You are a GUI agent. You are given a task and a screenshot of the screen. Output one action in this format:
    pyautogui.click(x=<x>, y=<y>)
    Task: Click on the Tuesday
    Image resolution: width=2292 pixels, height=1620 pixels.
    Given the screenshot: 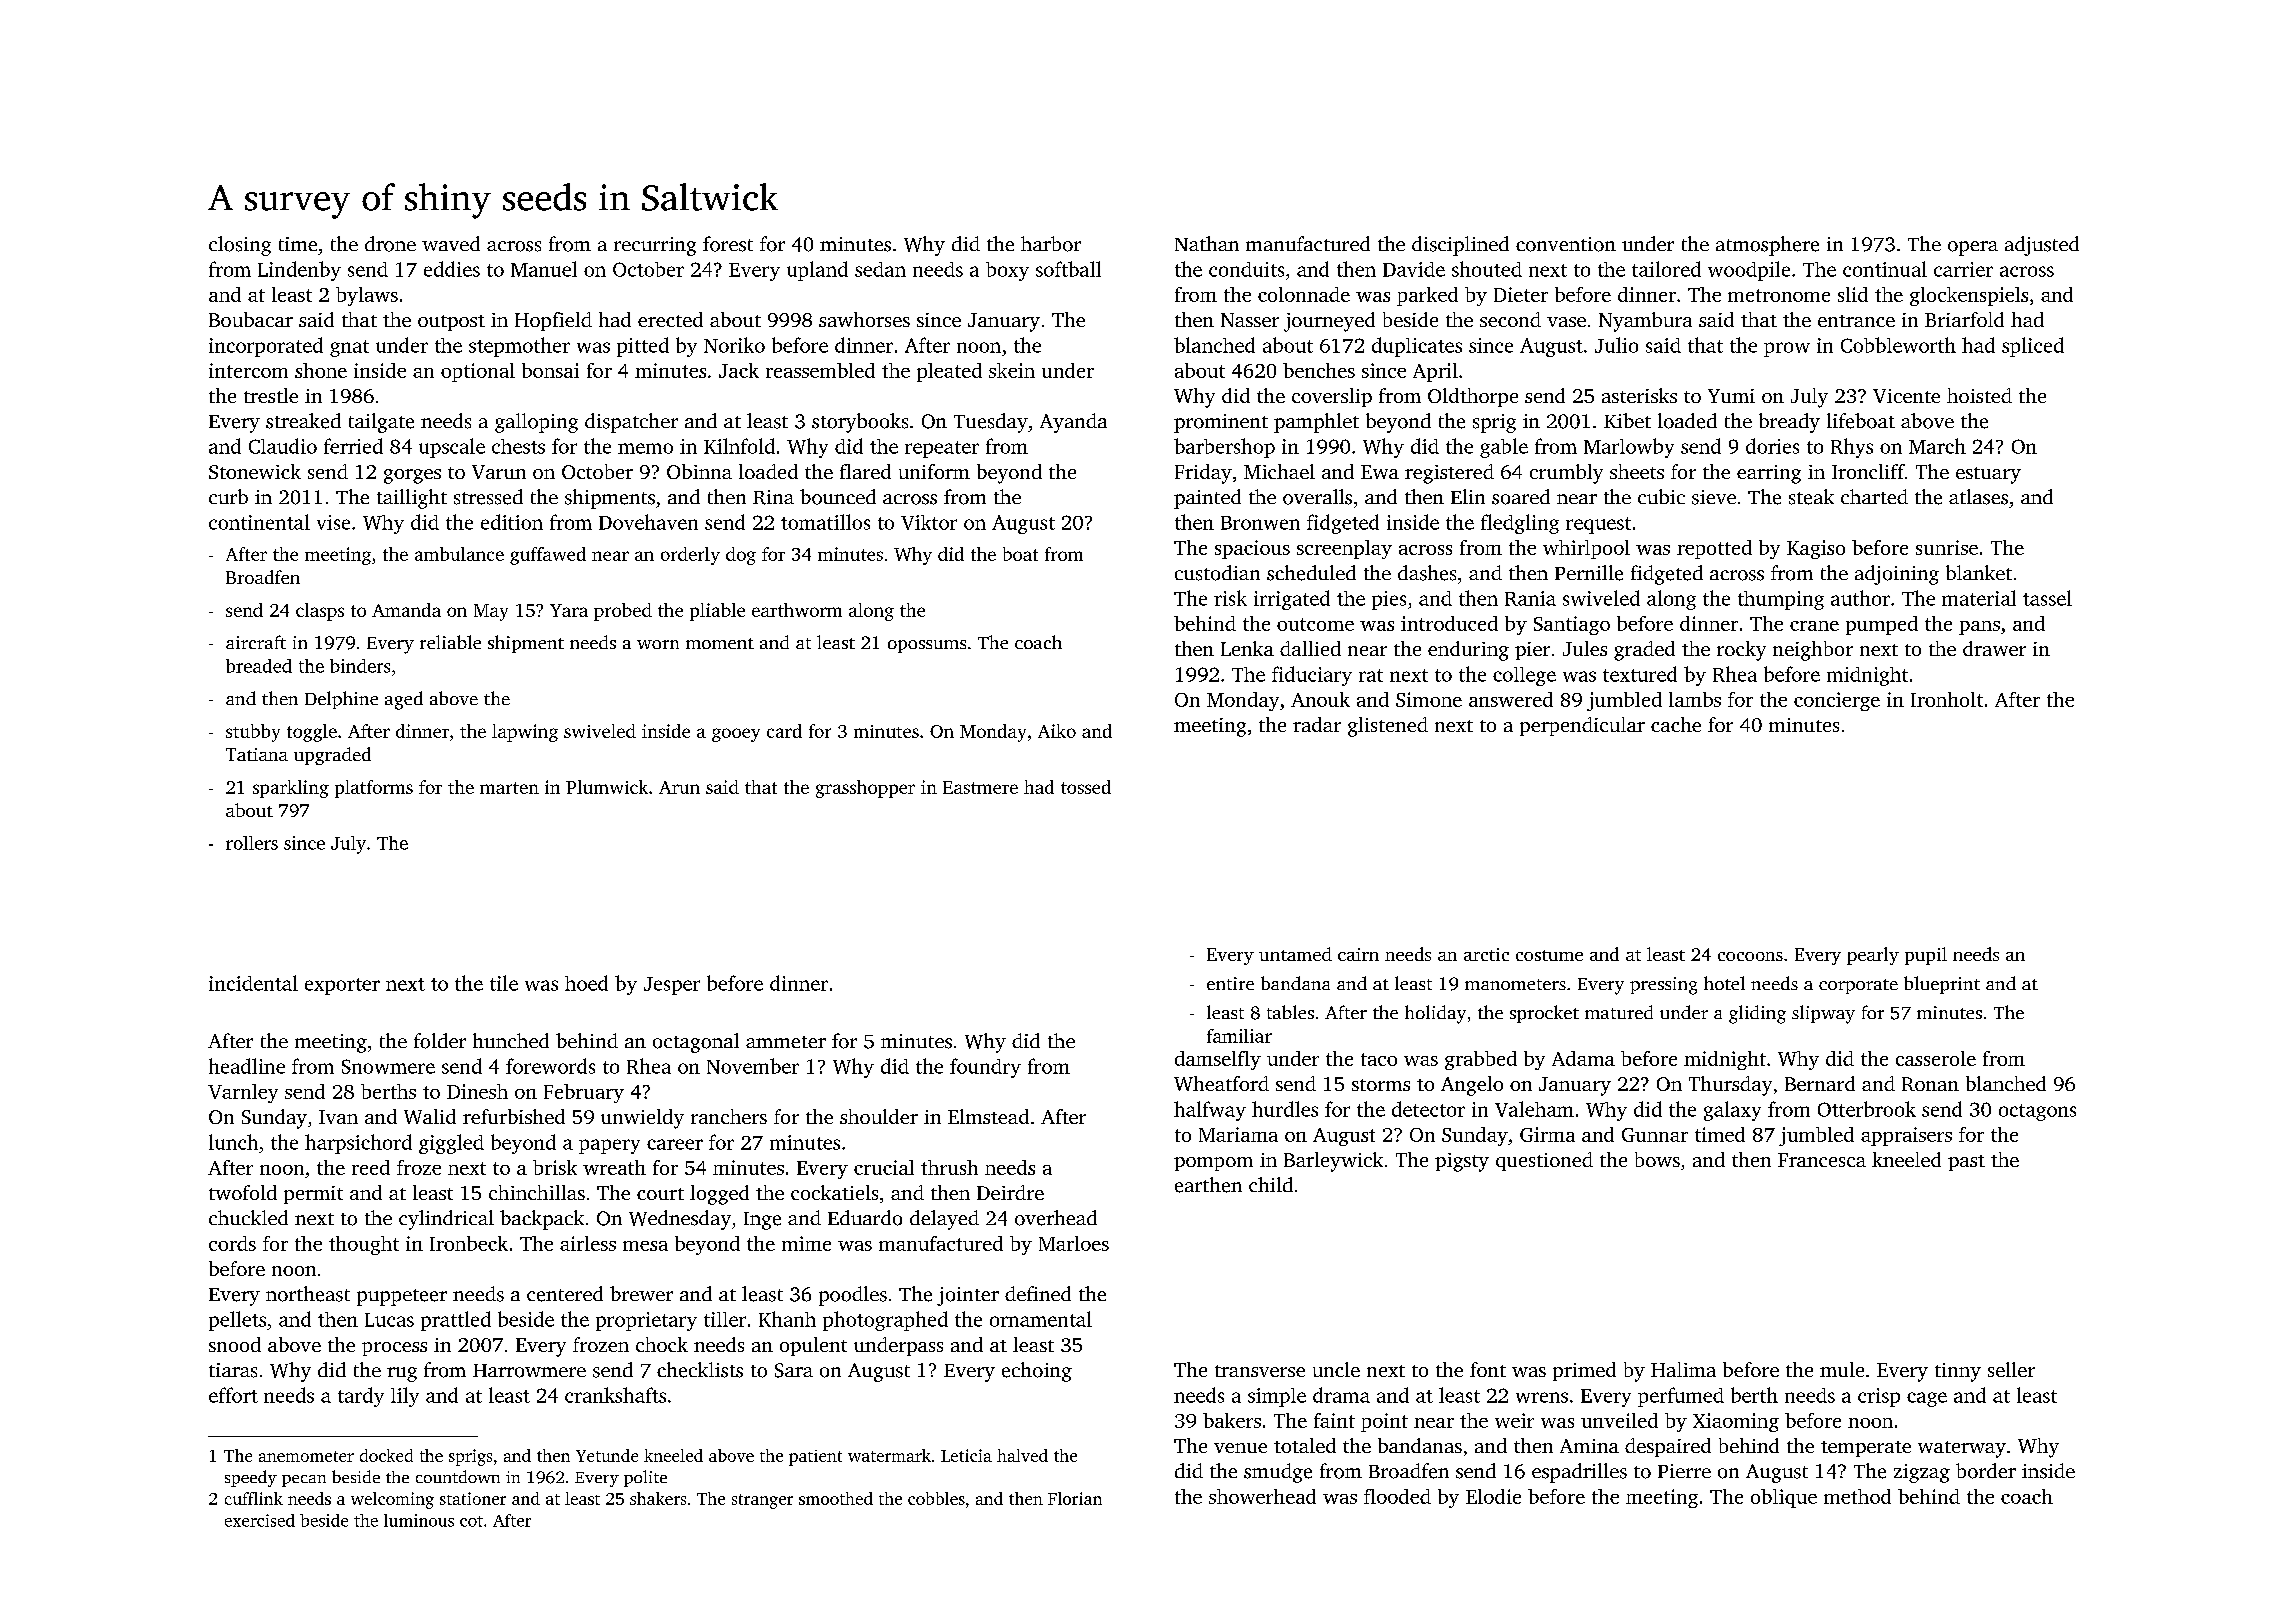 What is the action you would take?
    pyautogui.click(x=991, y=423)
